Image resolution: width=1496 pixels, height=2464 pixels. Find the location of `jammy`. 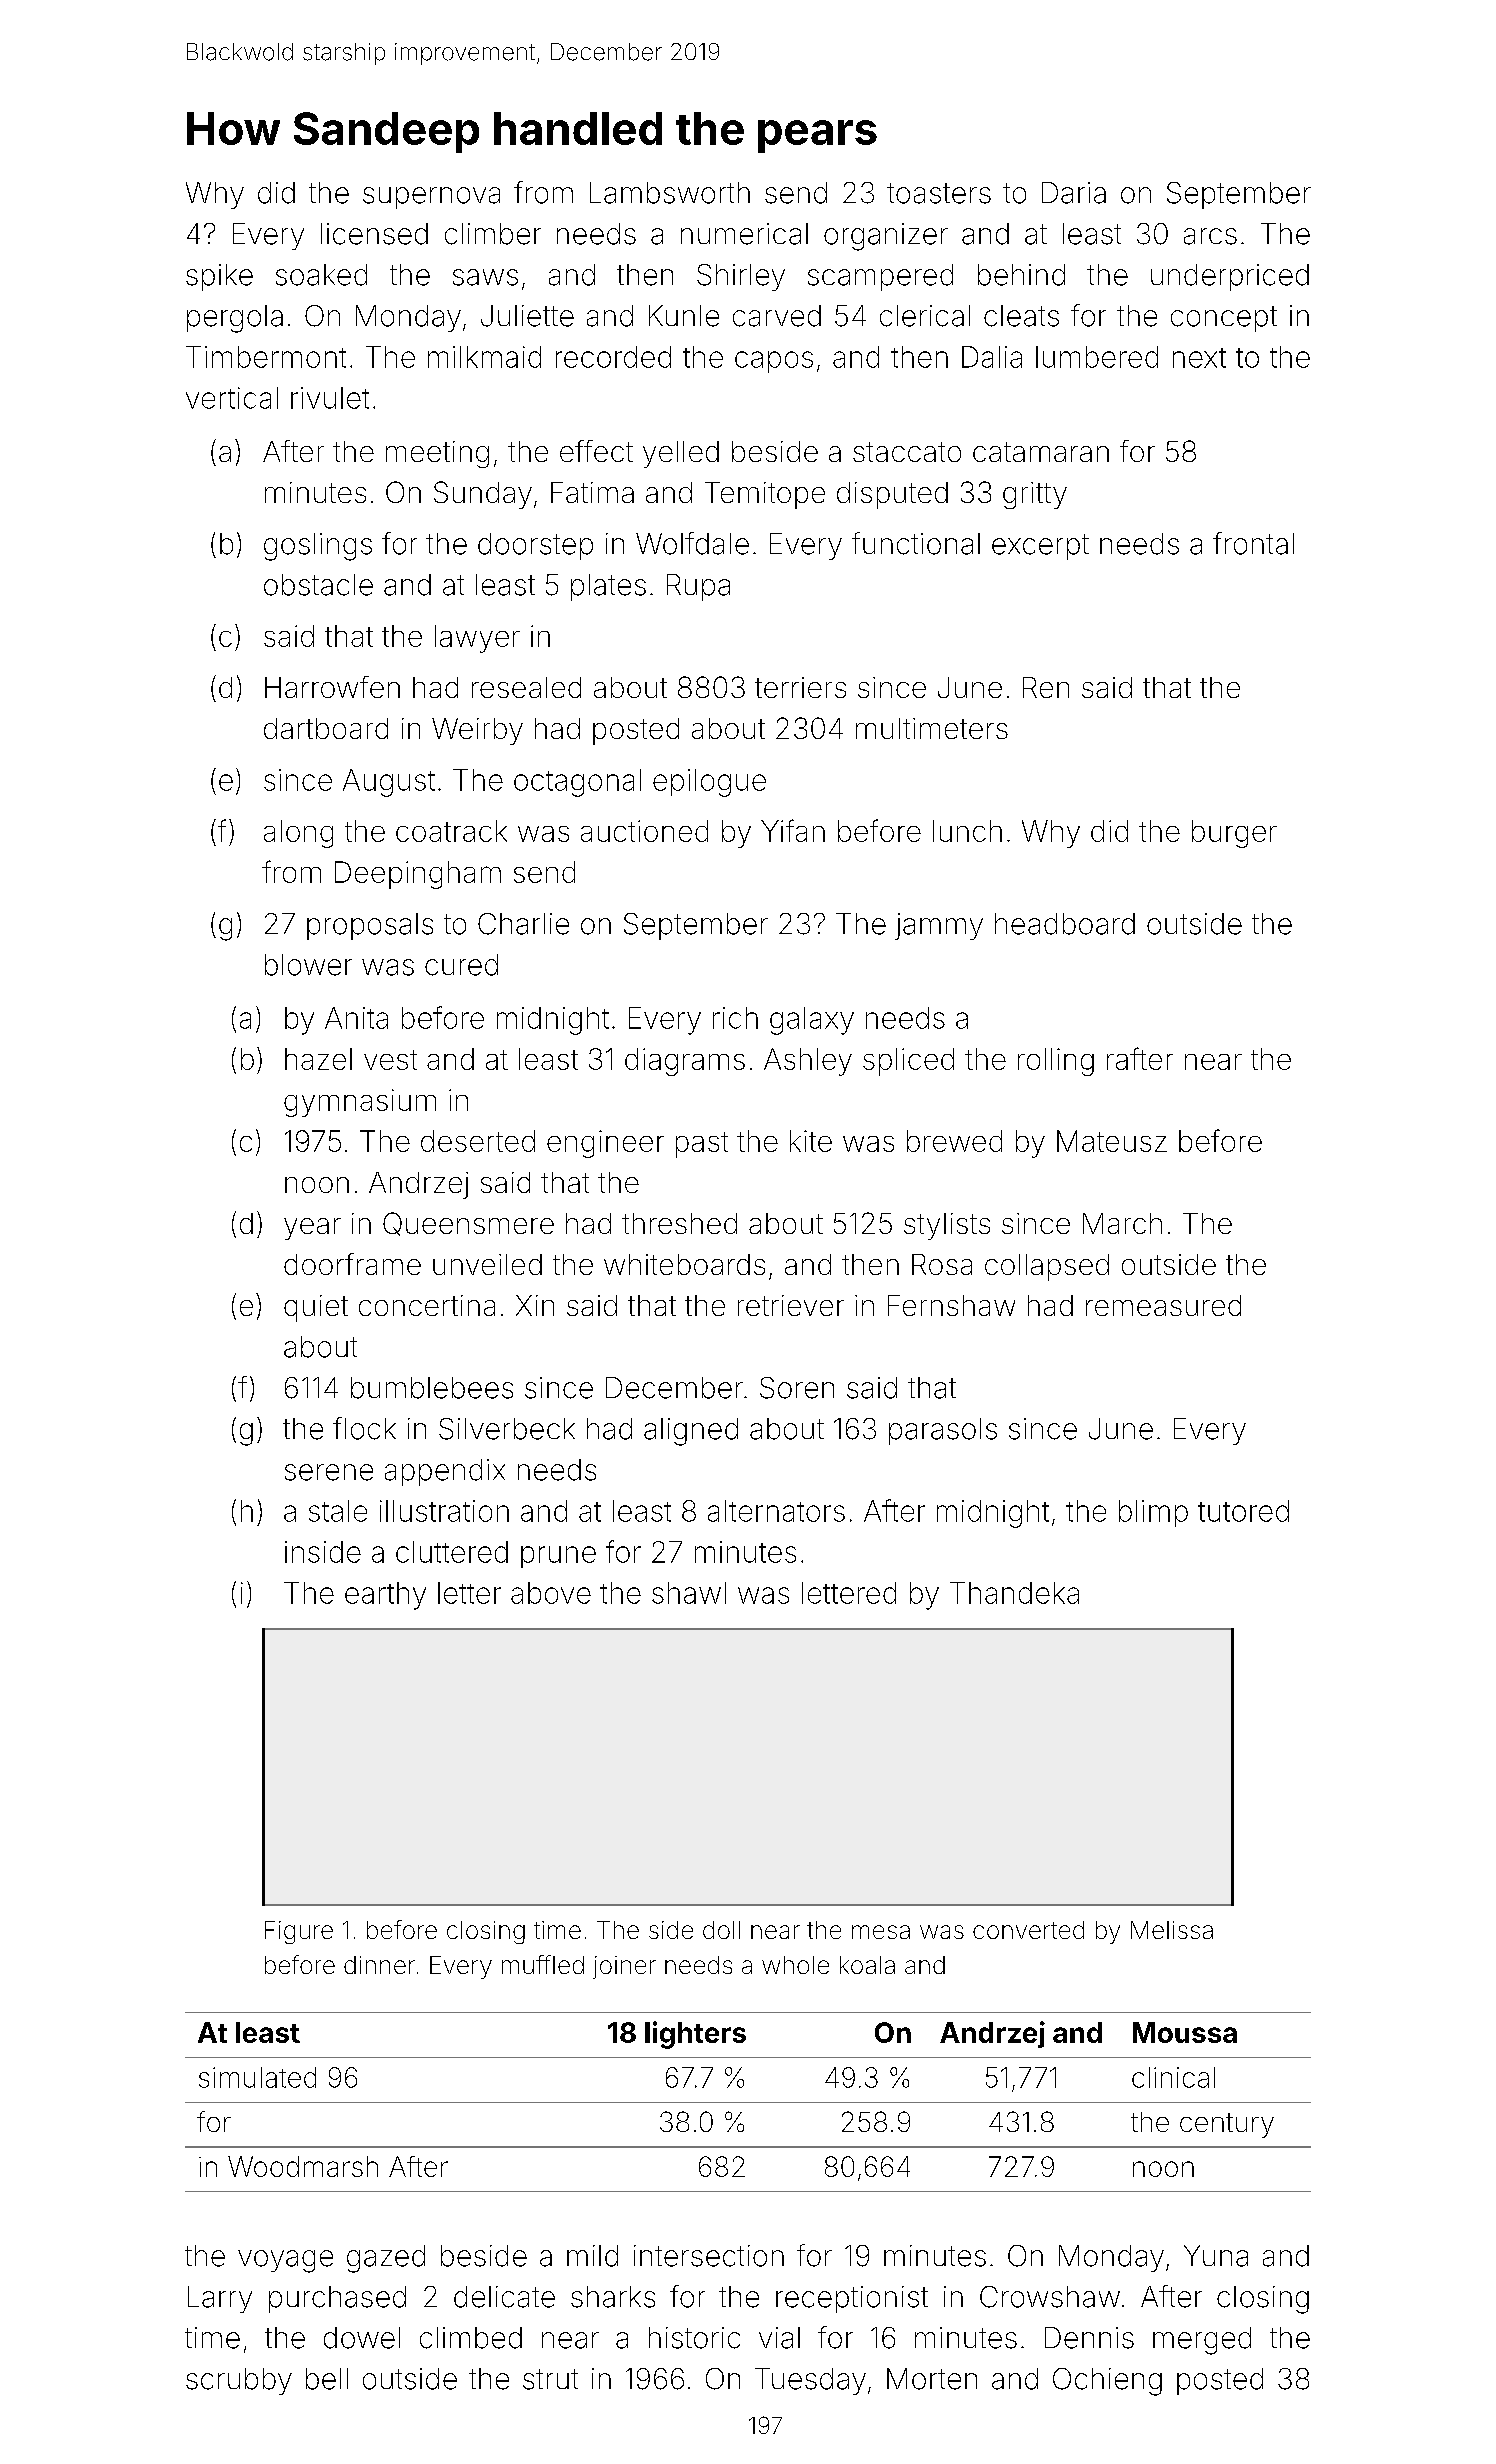

jammy is located at coordinates (939, 926).
